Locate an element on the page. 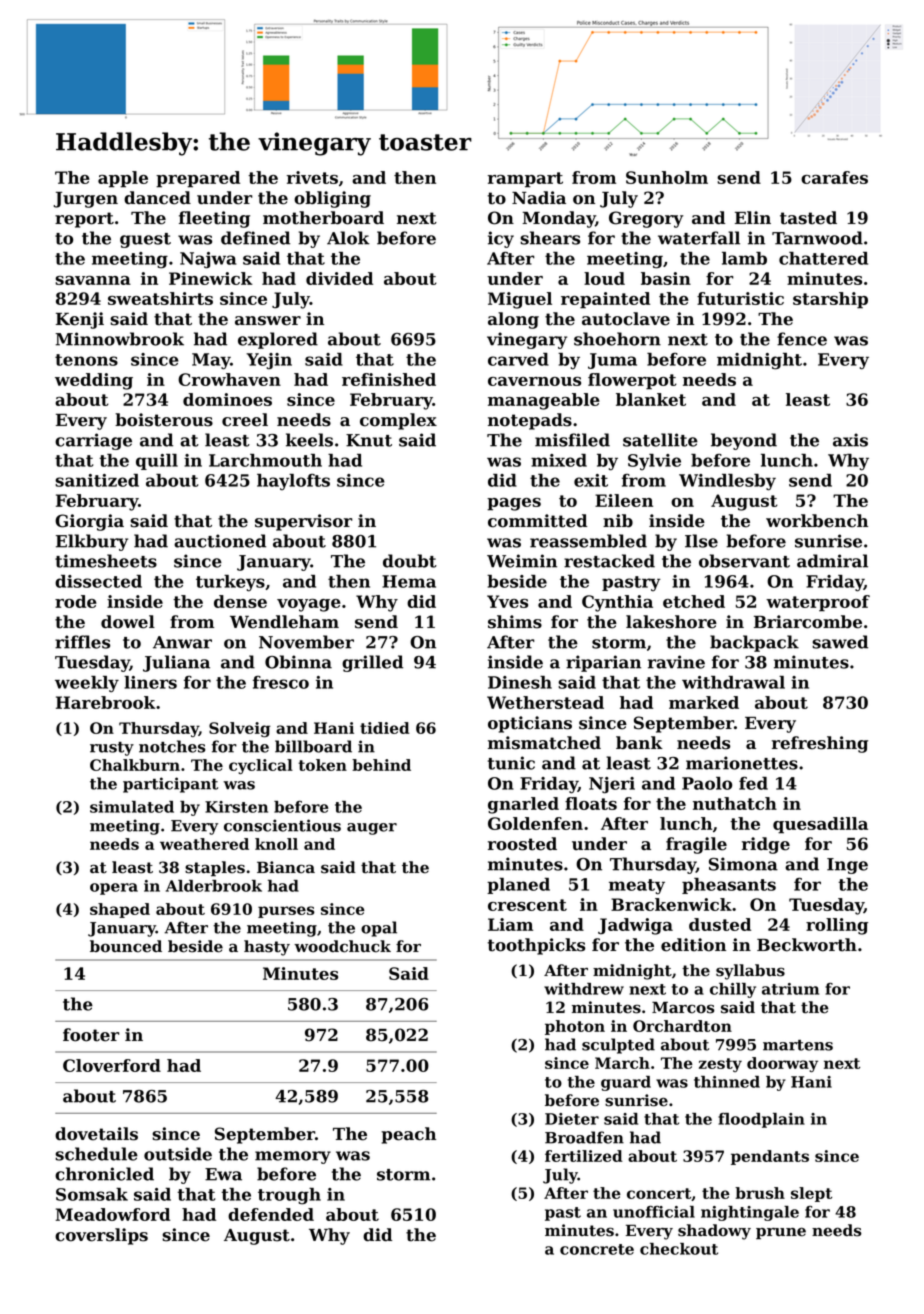 The width and height of the image is (924, 1314). memory is located at coordinates (293, 1157).
